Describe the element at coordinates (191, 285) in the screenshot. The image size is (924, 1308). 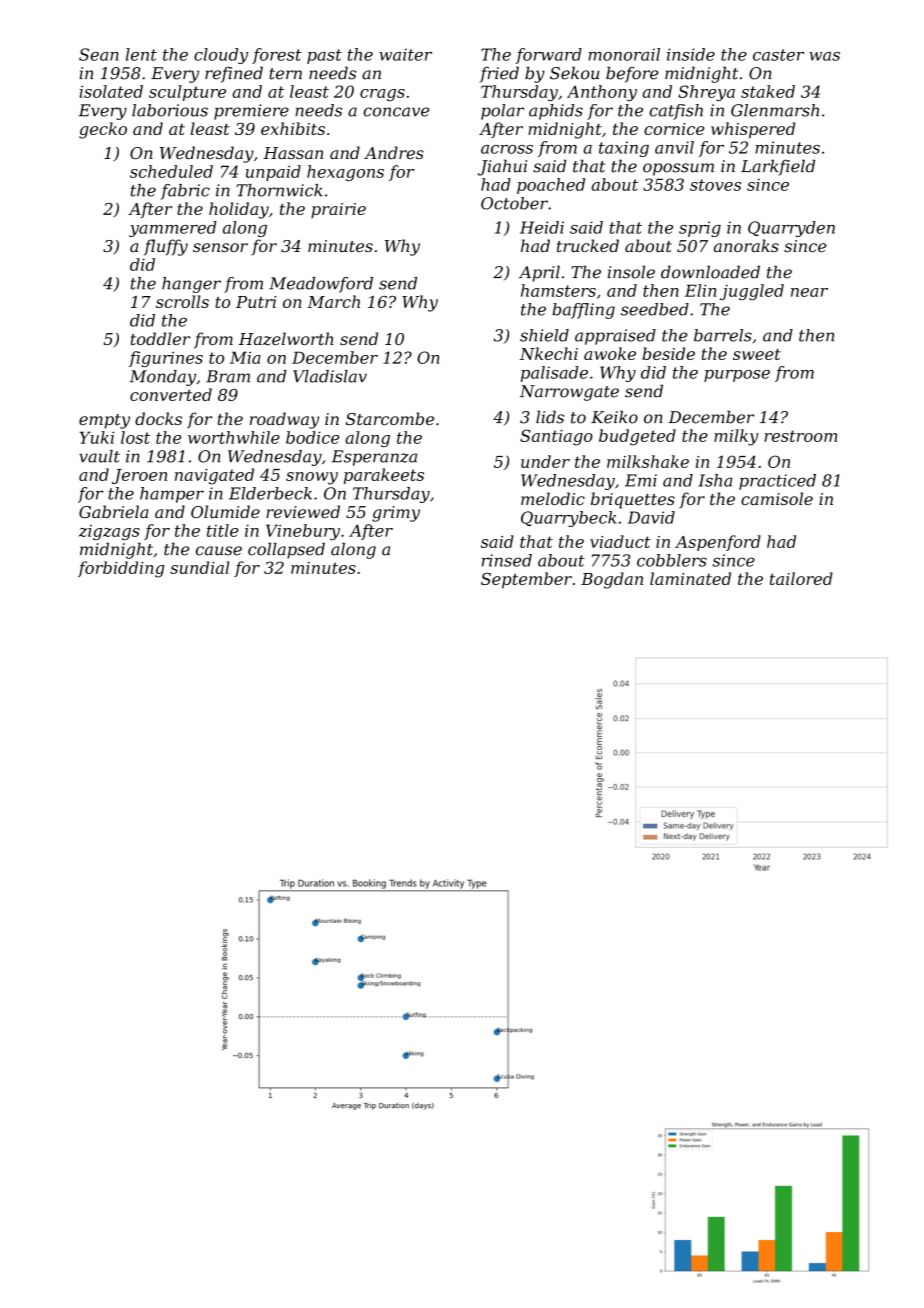
I see `hanger` at that location.
